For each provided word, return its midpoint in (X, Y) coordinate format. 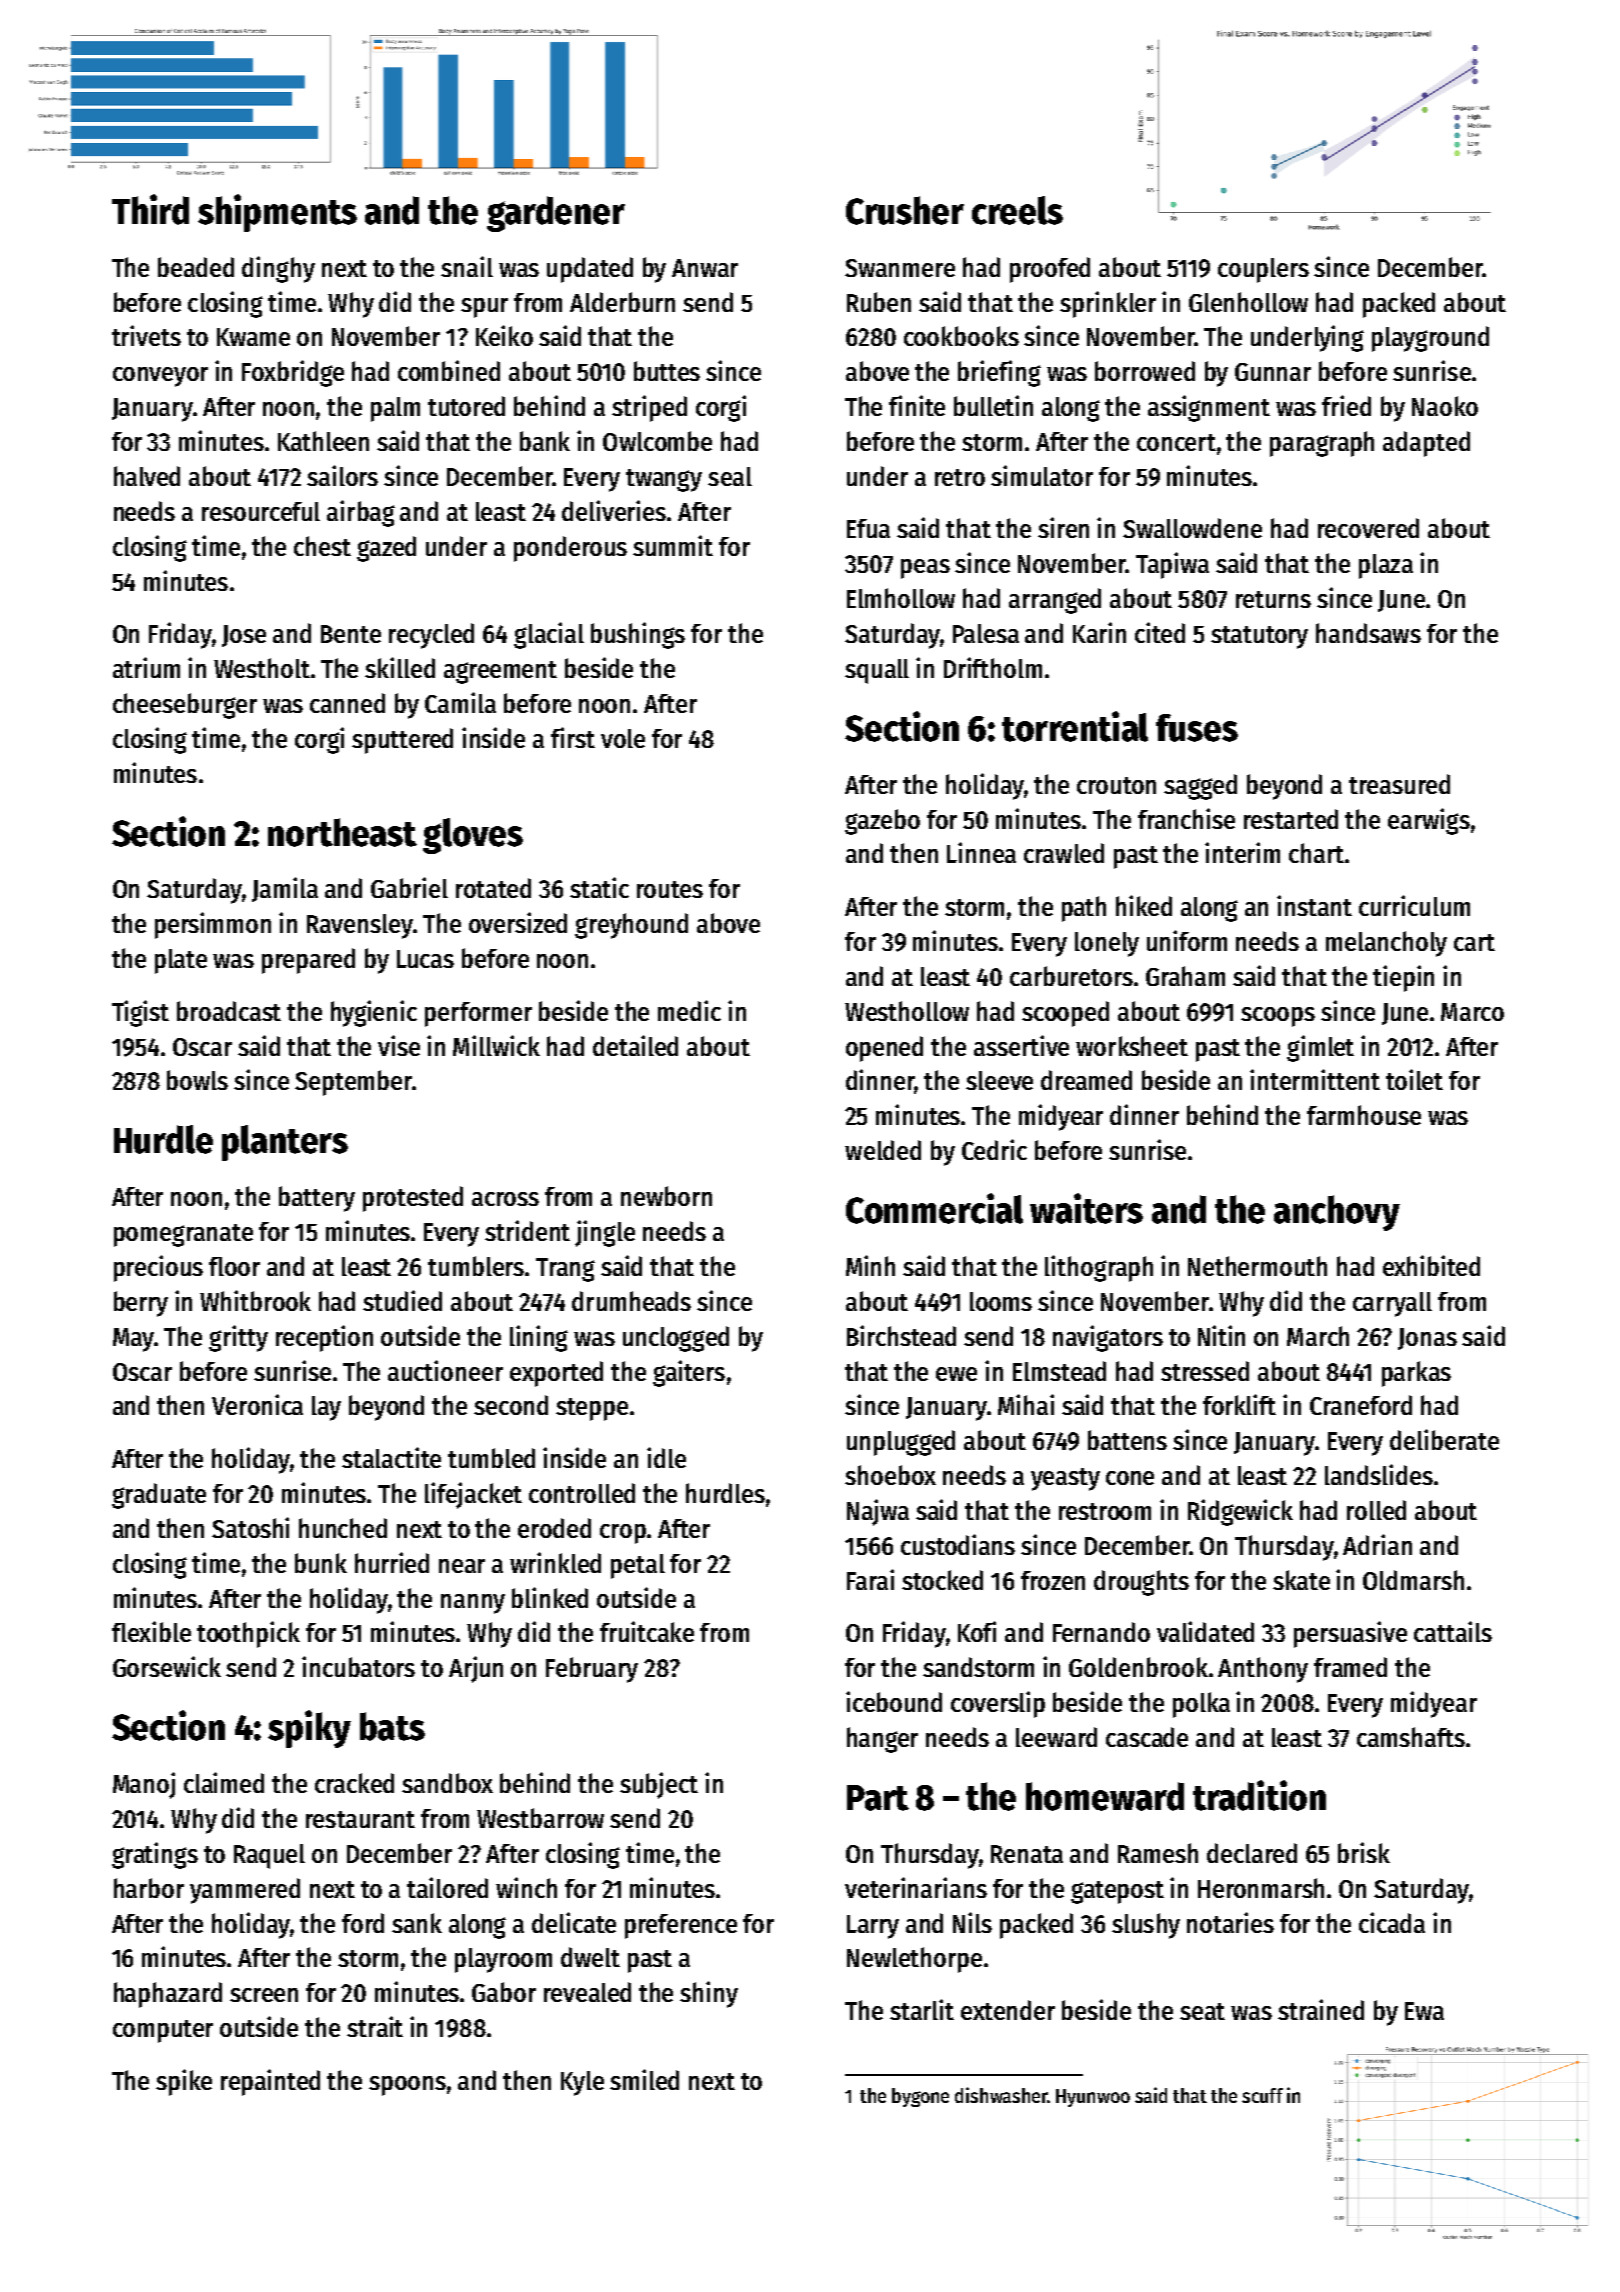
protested (413, 1199)
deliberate (1444, 1439)
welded (883, 1150)
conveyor (160, 377)
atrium (146, 667)
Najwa (878, 1512)
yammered (245, 1891)
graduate (159, 1496)
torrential (1075, 726)
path (1084, 909)
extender (1008, 2010)
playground (1430, 339)
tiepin (1403, 978)
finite (917, 405)
